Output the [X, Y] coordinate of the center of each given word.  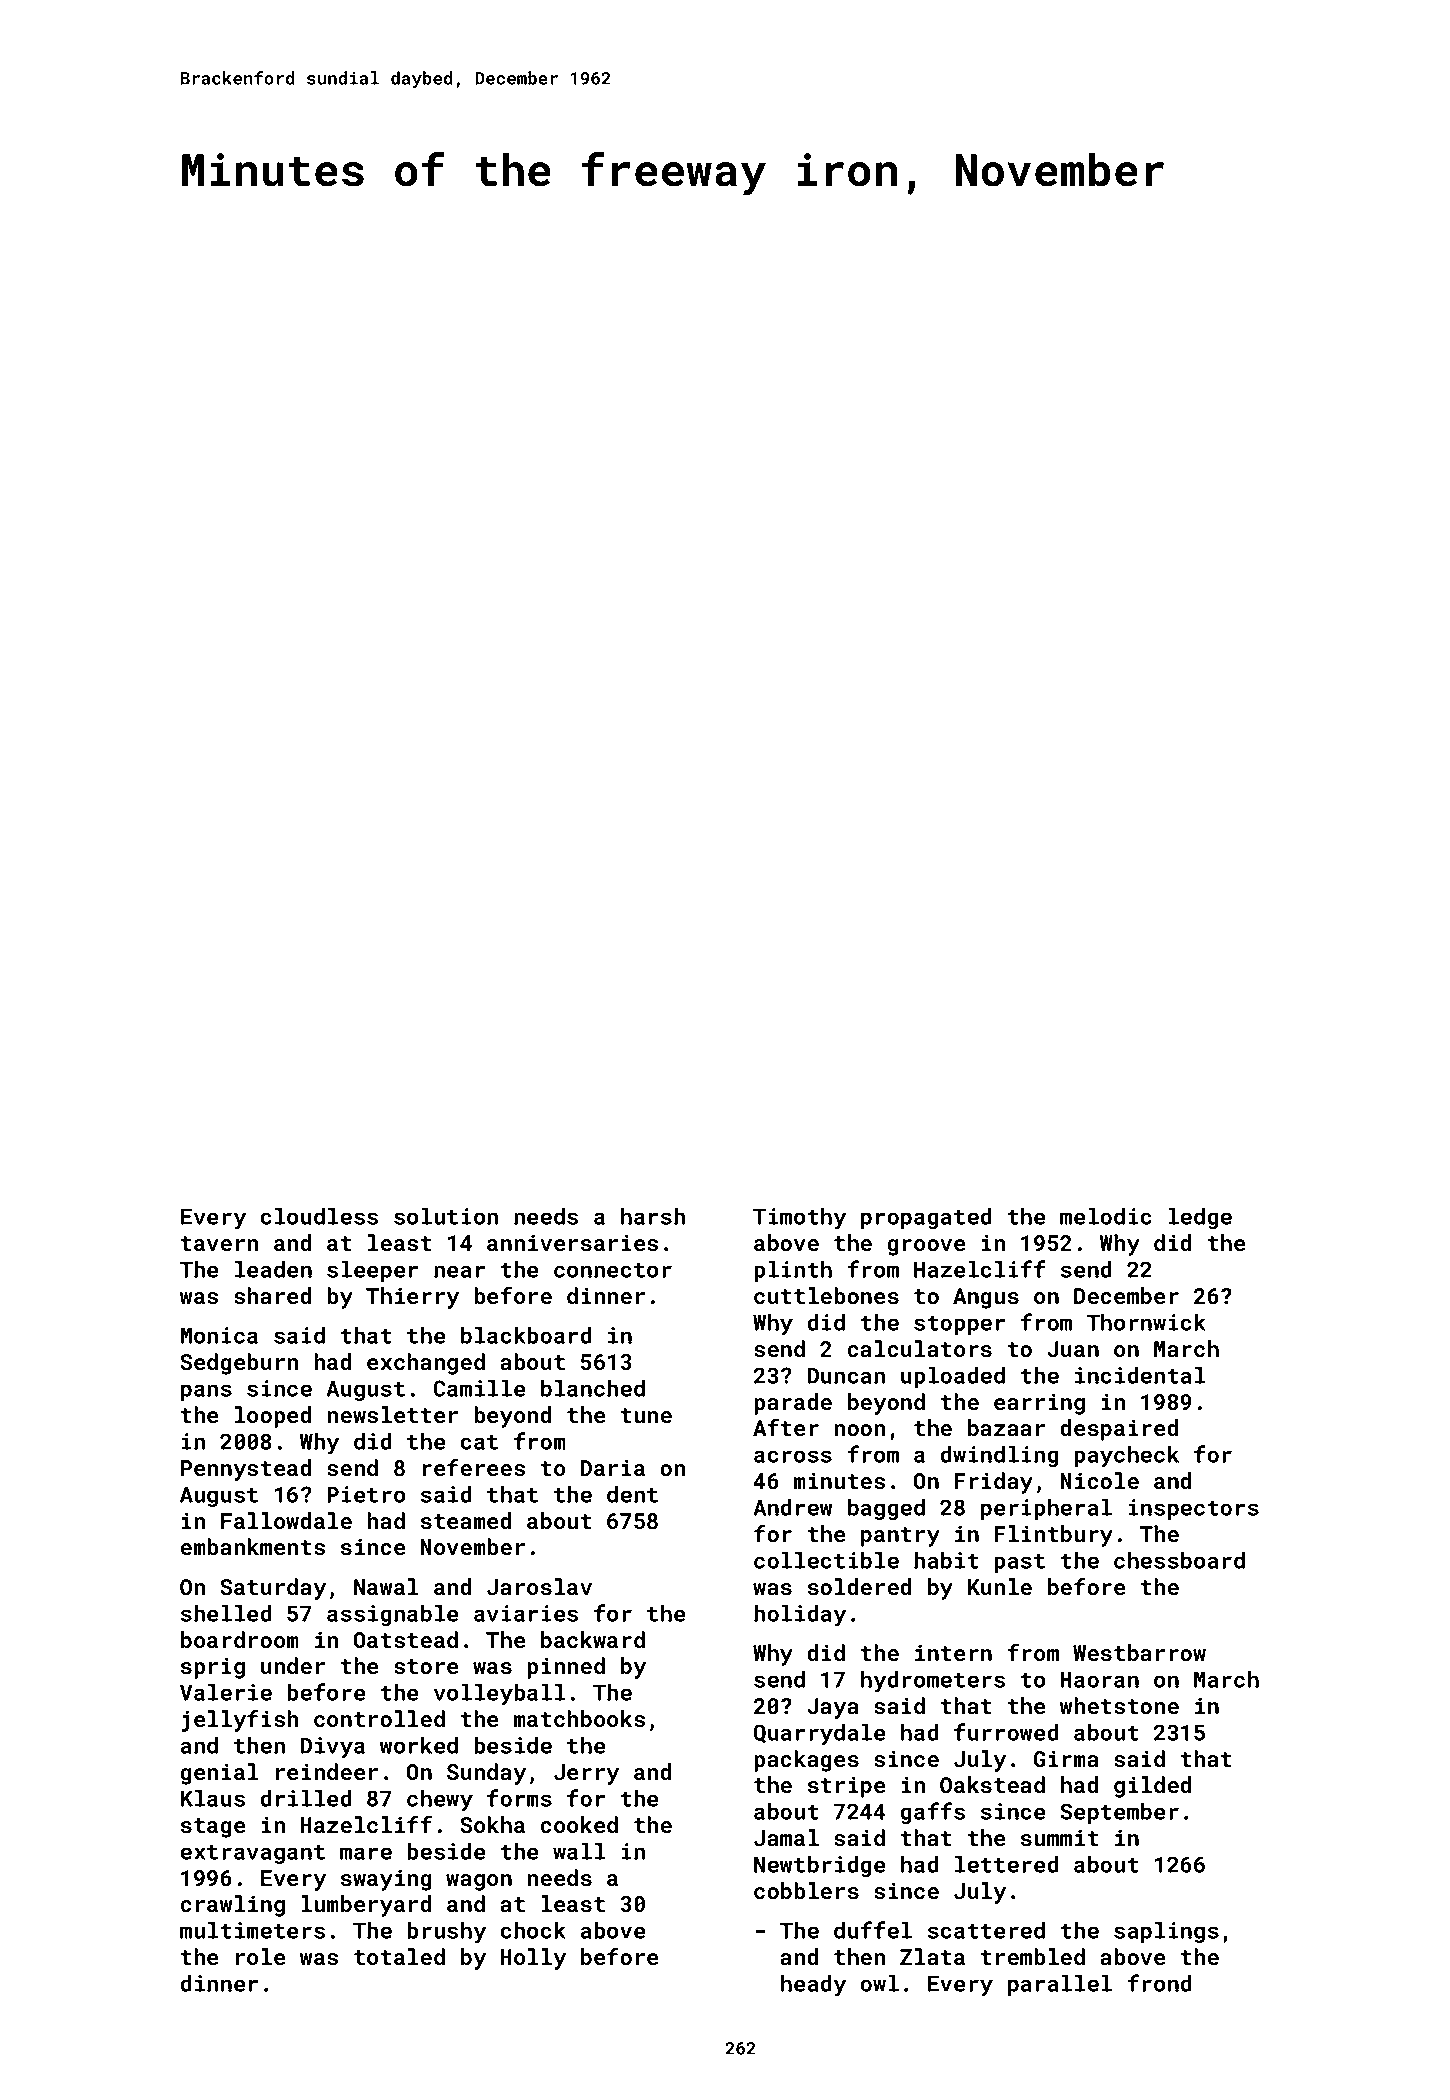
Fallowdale [286, 1520]
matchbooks [579, 1718]
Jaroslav [539, 1586]
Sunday [486, 1774]
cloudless [319, 1216]
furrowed [1006, 1732]
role [261, 1956]
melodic [1105, 1216]
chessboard [1179, 1560]
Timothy [799, 1219]
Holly [533, 1959]
